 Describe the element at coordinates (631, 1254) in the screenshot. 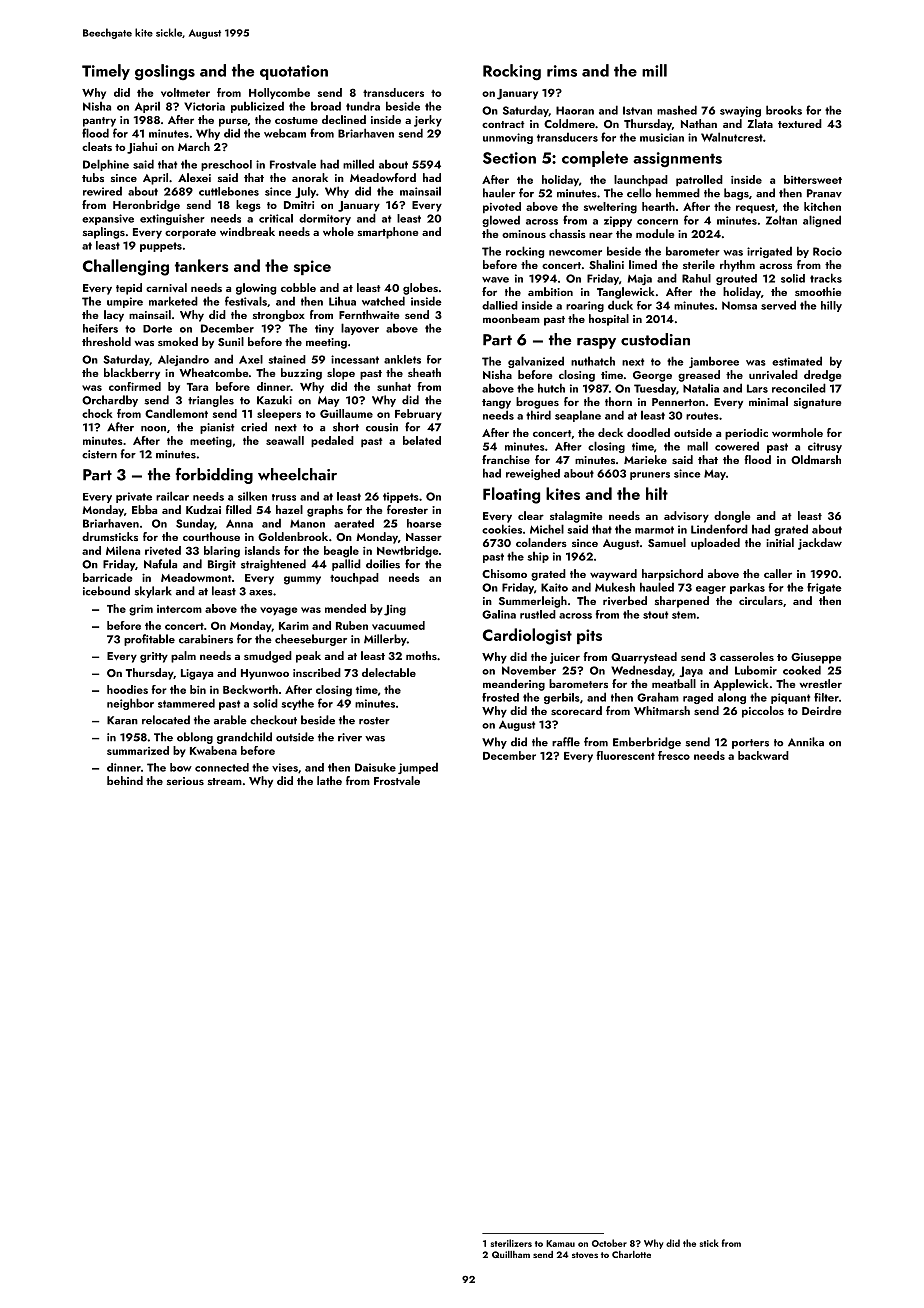

I see `Charlotte` at that location.
